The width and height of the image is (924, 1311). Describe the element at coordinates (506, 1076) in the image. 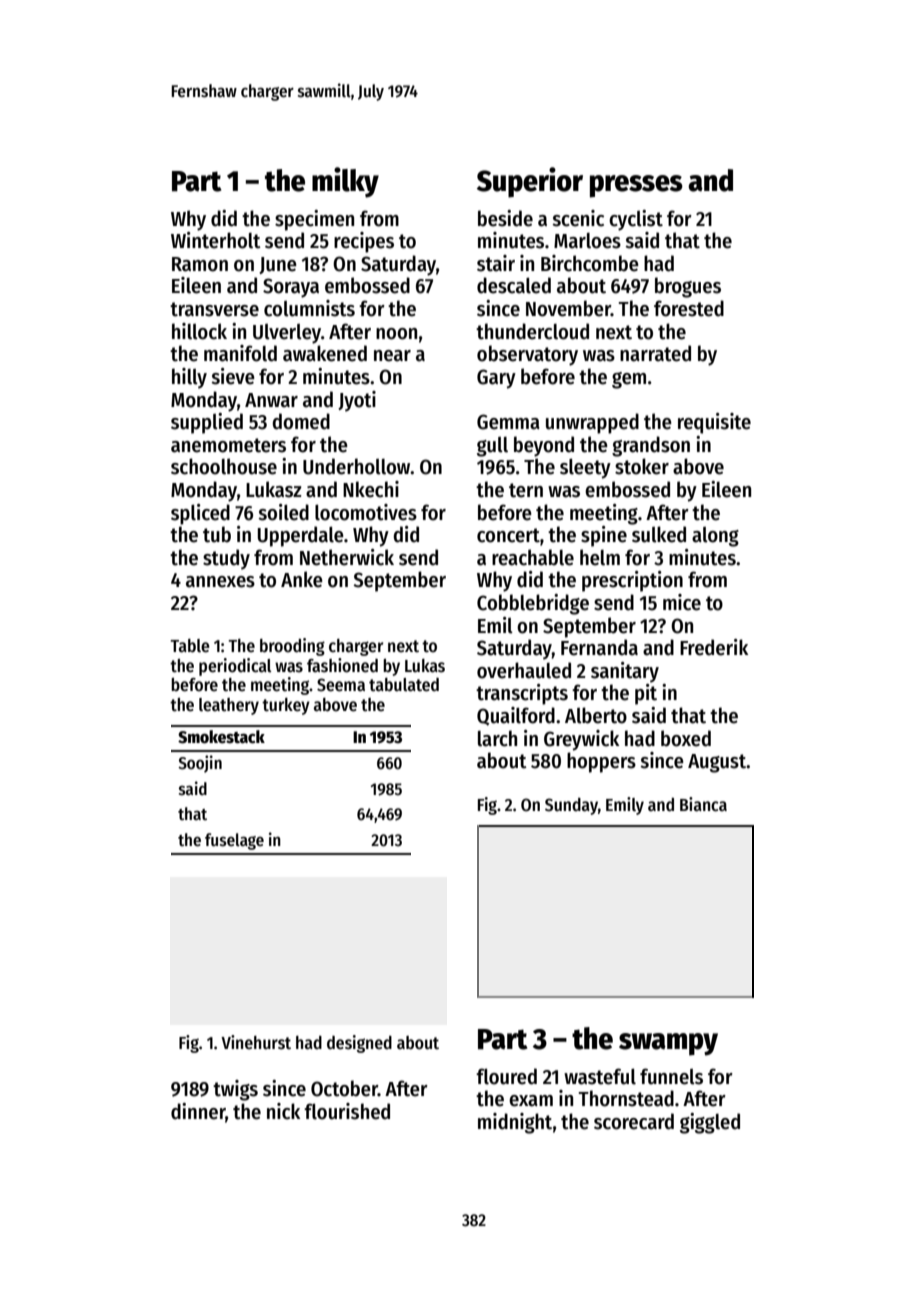

I see `floured` at that location.
